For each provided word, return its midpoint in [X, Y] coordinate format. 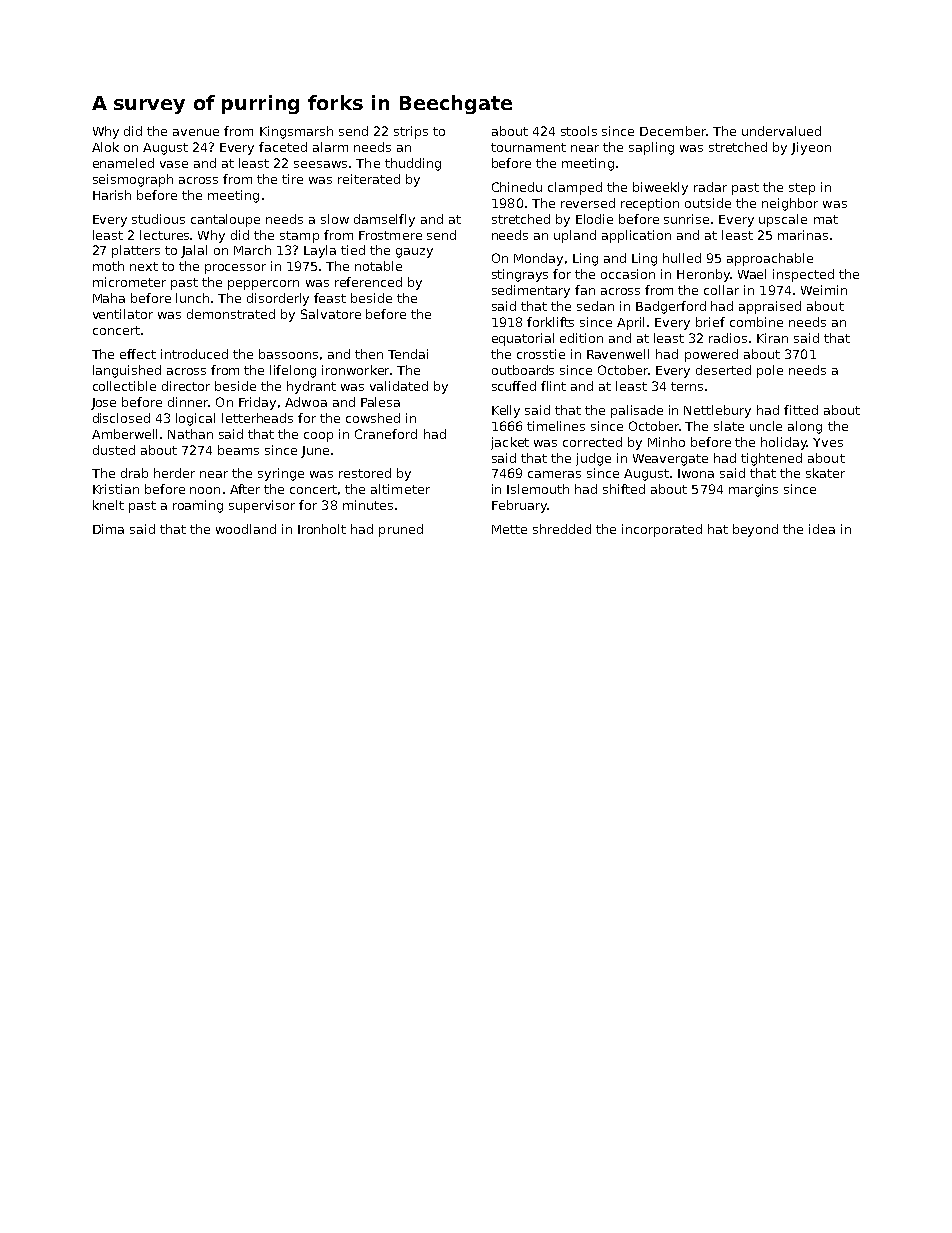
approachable [770, 259]
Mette [509, 529]
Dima [108, 529]
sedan [595, 306]
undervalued [781, 131]
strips [411, 132]
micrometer [129, 282]
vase [174, 164]
